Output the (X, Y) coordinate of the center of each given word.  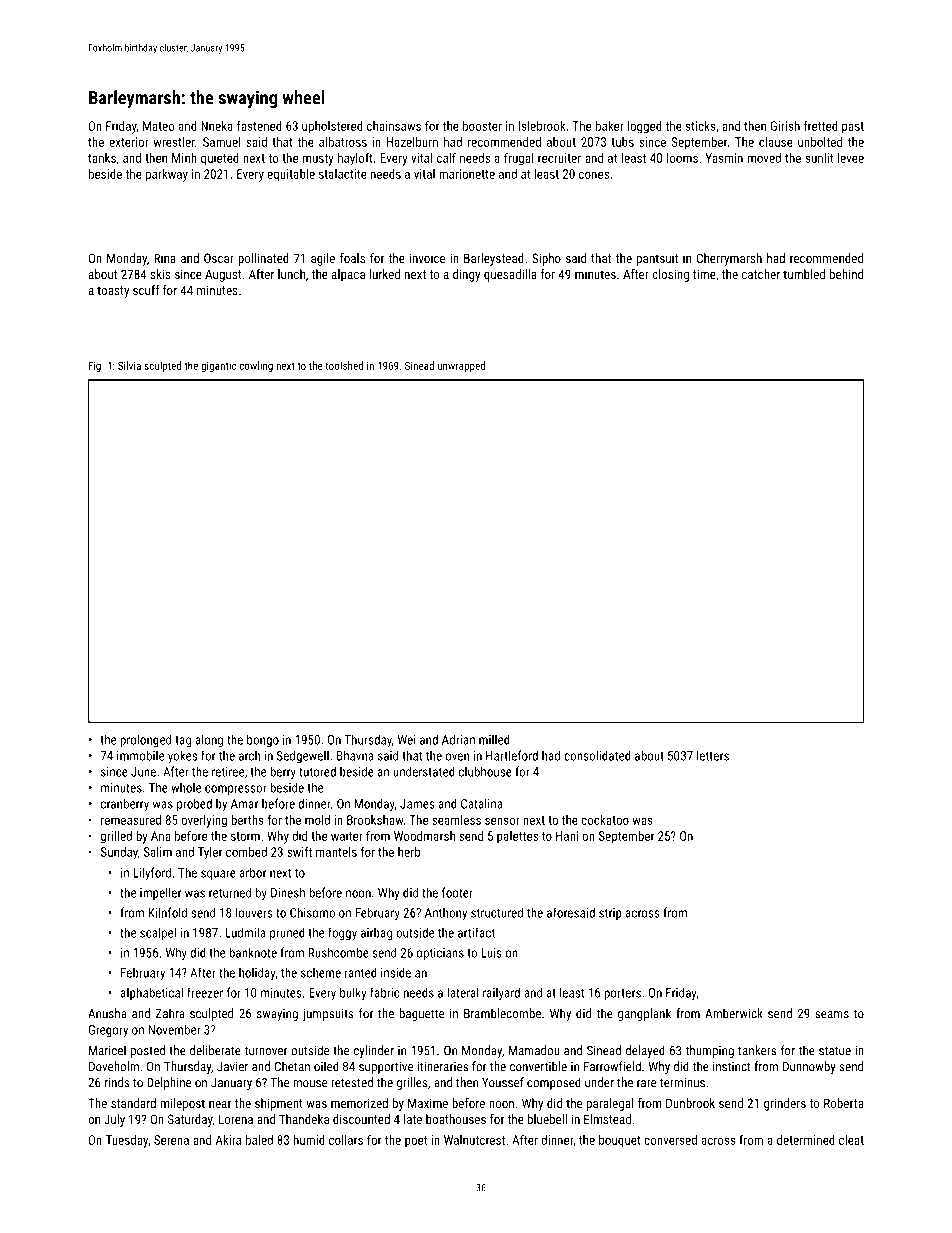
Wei (407, 740)
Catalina (481, 803)
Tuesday (127, 1141)
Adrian (458, 740)
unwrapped (461, 366)
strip (610, 914)
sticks (701, 126)
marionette (467, 174)
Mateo (159, 126)
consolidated (597, 755)
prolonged (145, 741)
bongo (263, 741)
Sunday (119, 853)
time (704, 274)
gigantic (218, 367)
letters (713, 755)
